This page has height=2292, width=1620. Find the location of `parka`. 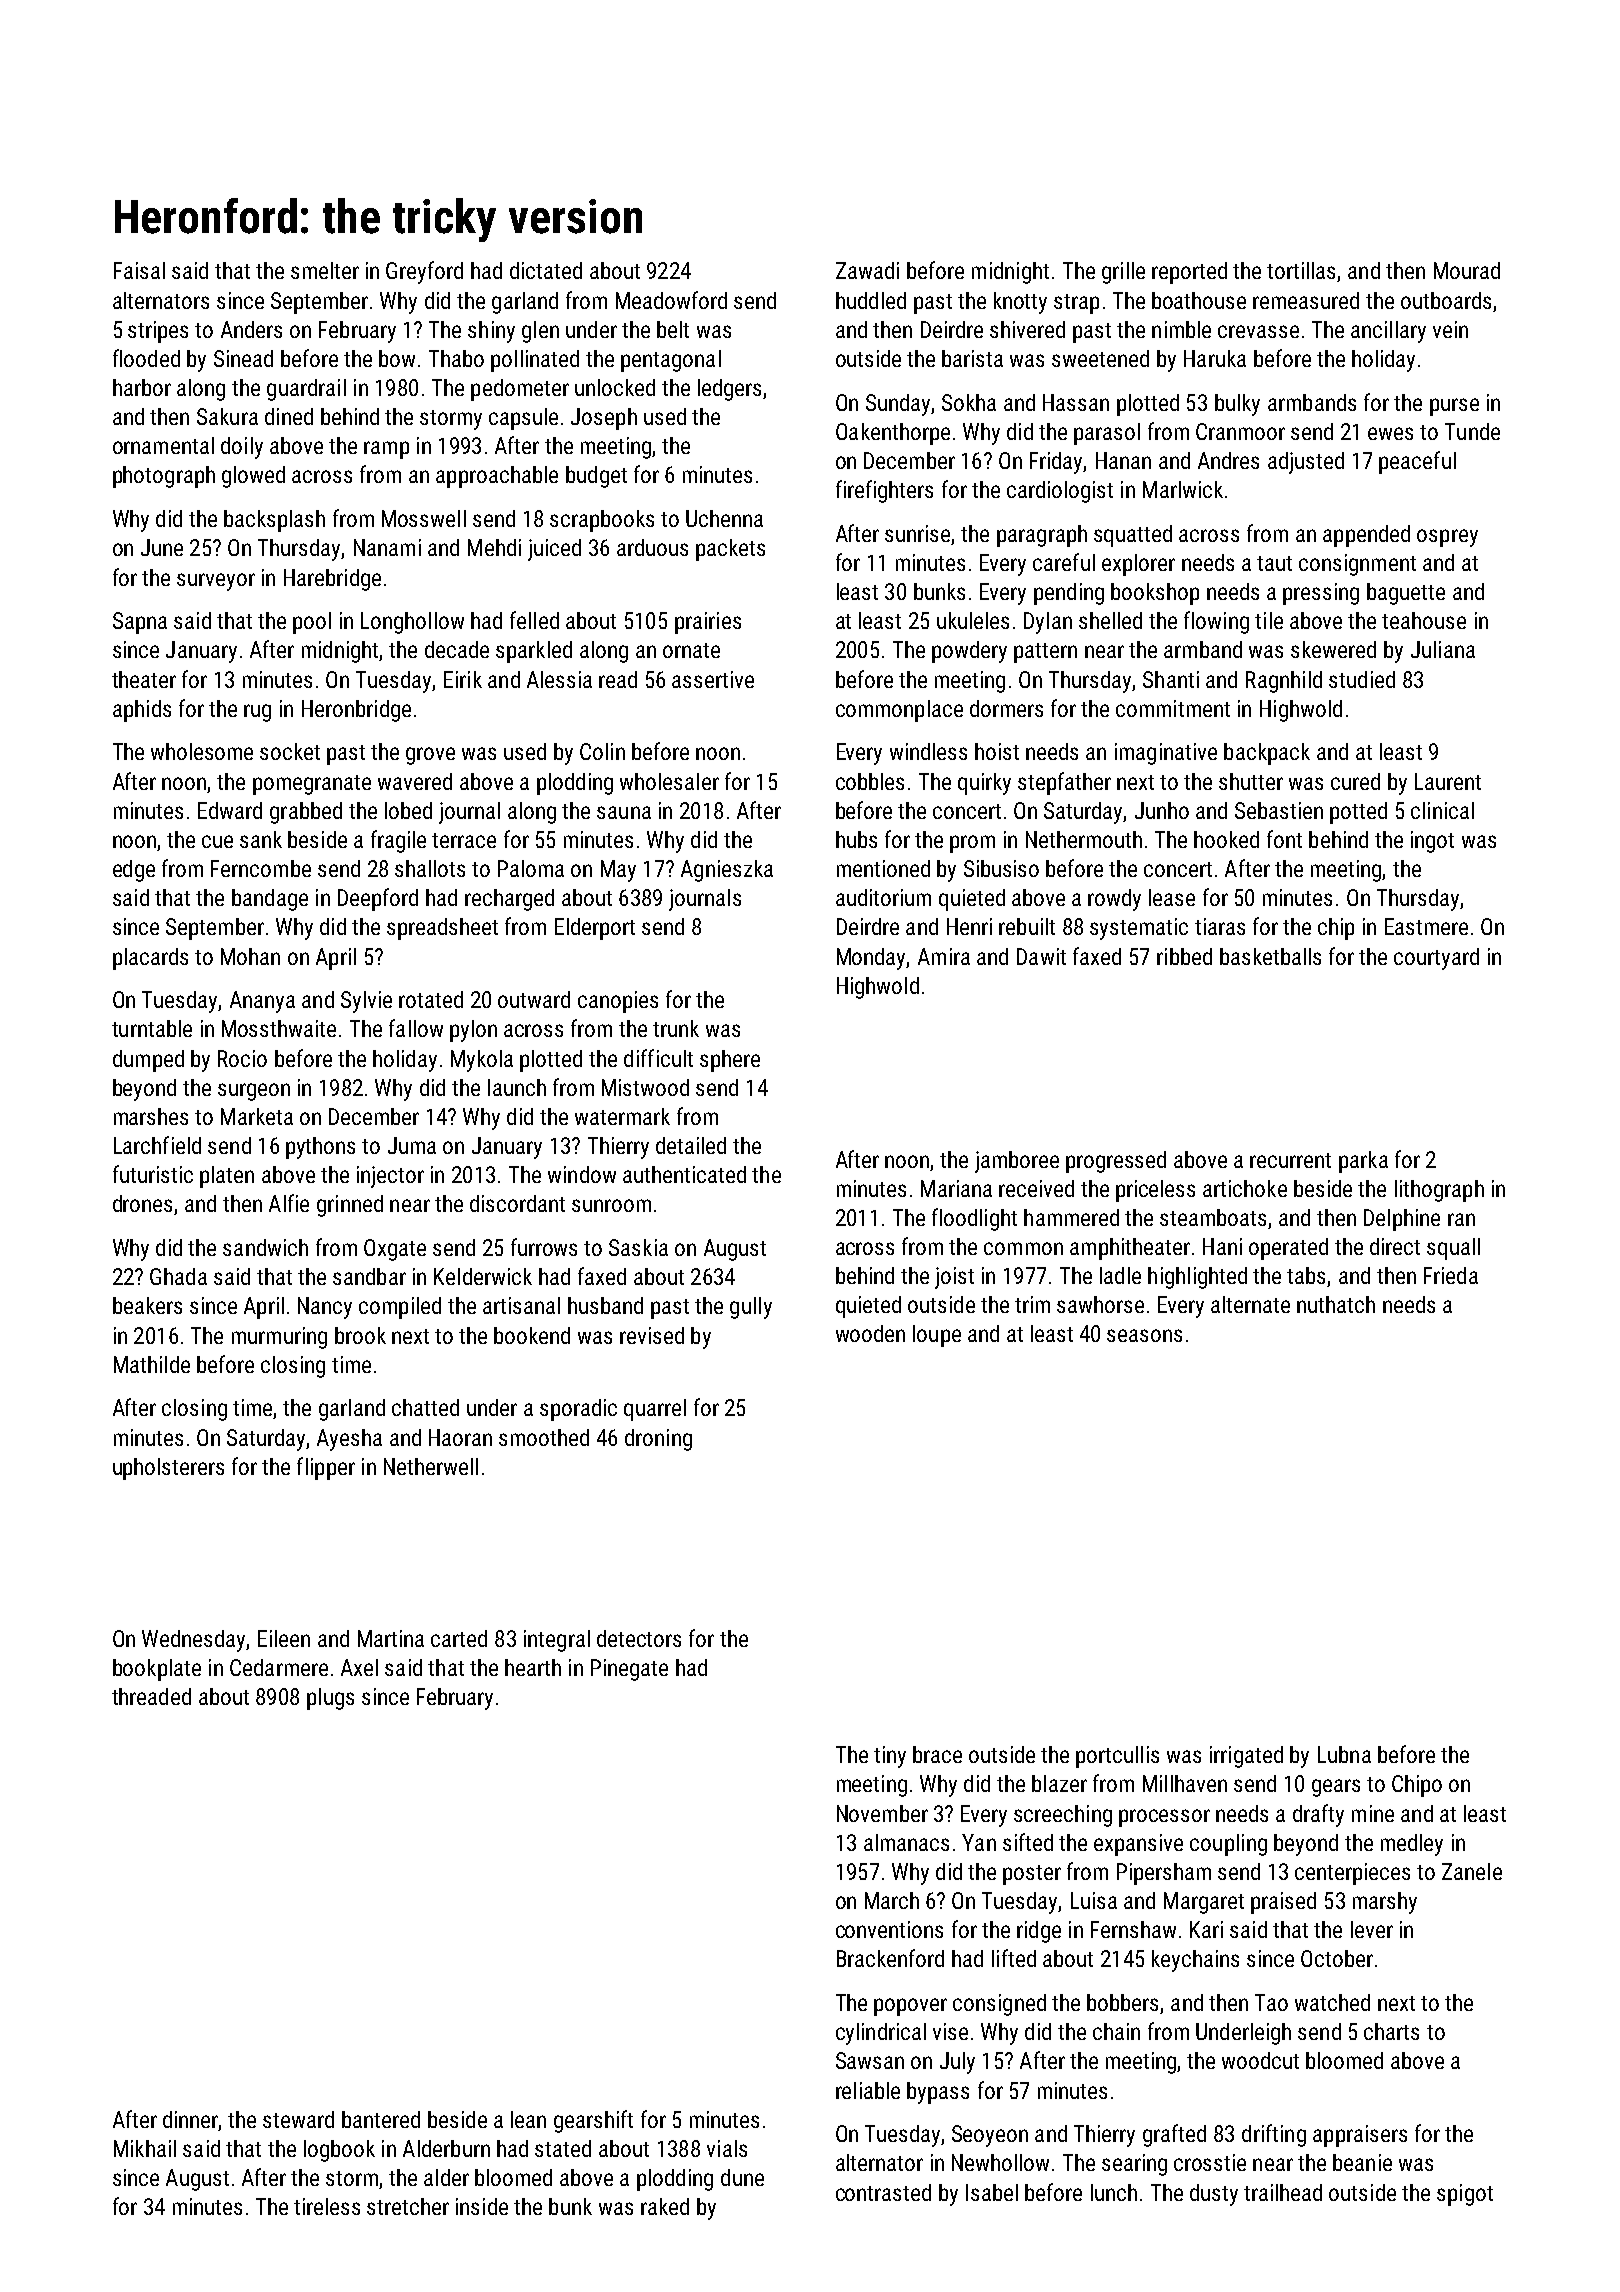

parka is located at coordinates (1363, 1162).
